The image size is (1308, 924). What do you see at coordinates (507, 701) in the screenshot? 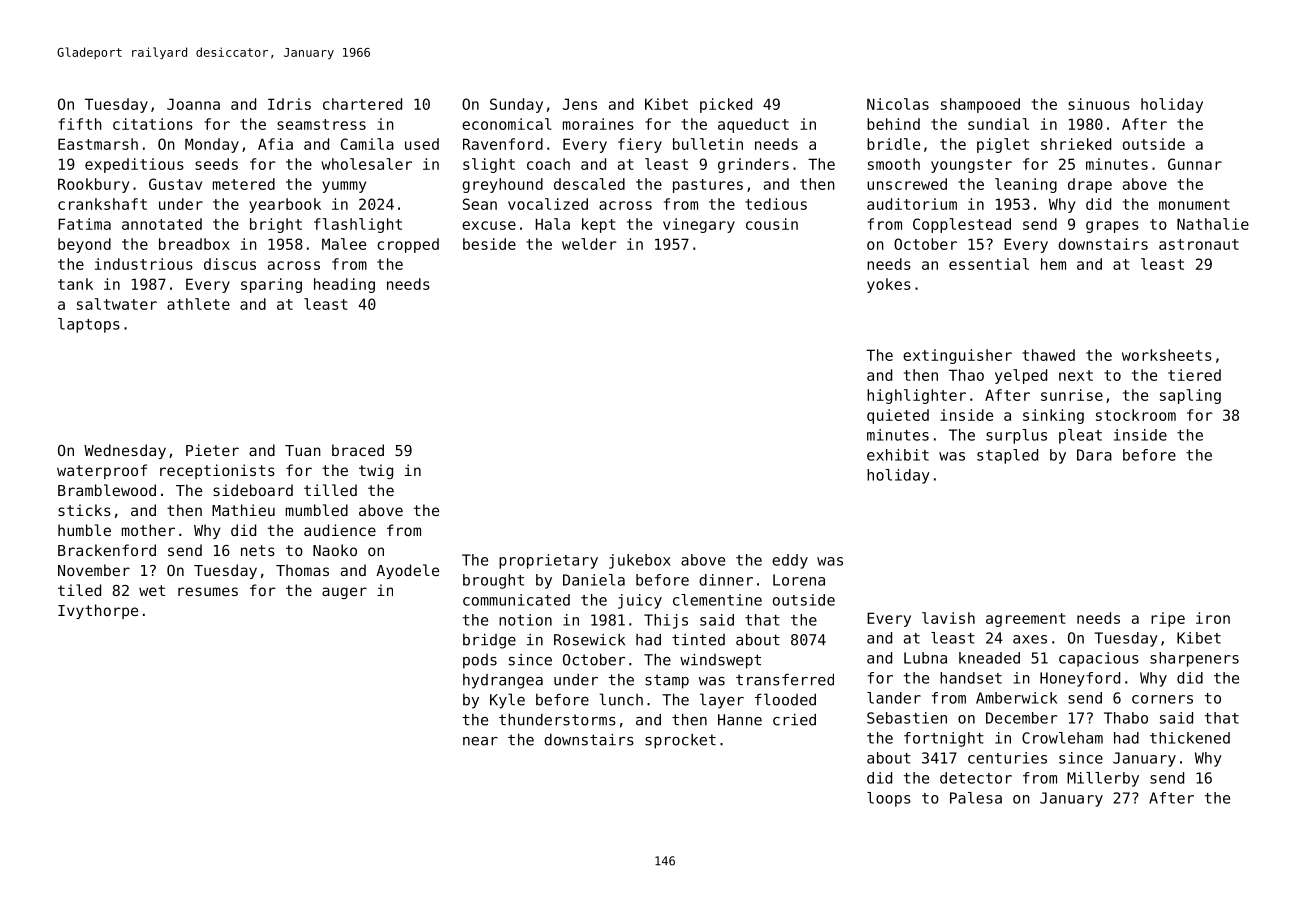
I see `Kyle` at bounding box center [507, 701].
